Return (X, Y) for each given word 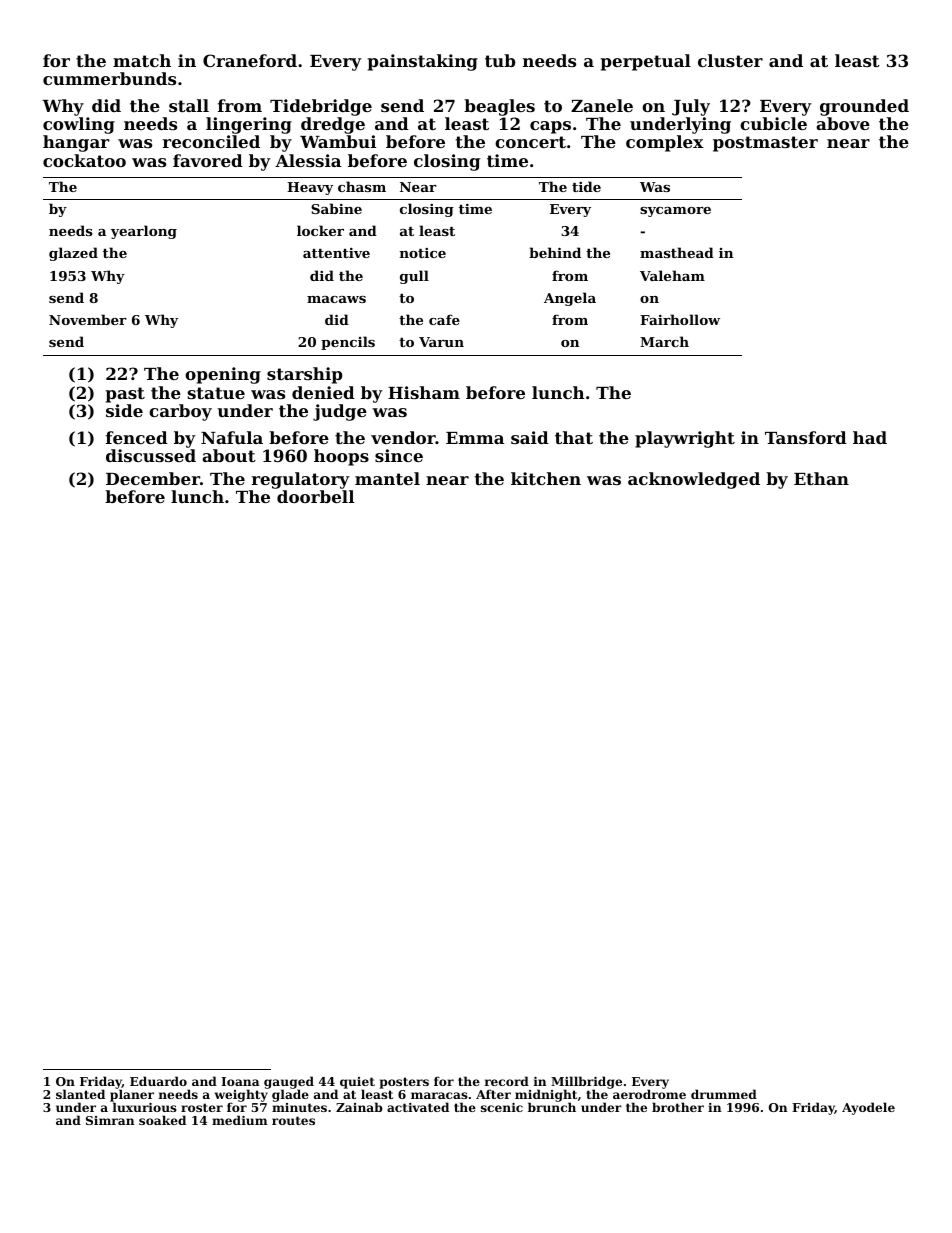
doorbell (315, 496)
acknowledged (694, 480)
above (843, 123)
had (870, 437)
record (507, 1081)
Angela (570, 299)
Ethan (821, 478)
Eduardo (158, 1081)
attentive (336, 253)
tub (500, 60)
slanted (80, 1094)
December (153, 478)
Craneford (250, 60)
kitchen (546, 478)
